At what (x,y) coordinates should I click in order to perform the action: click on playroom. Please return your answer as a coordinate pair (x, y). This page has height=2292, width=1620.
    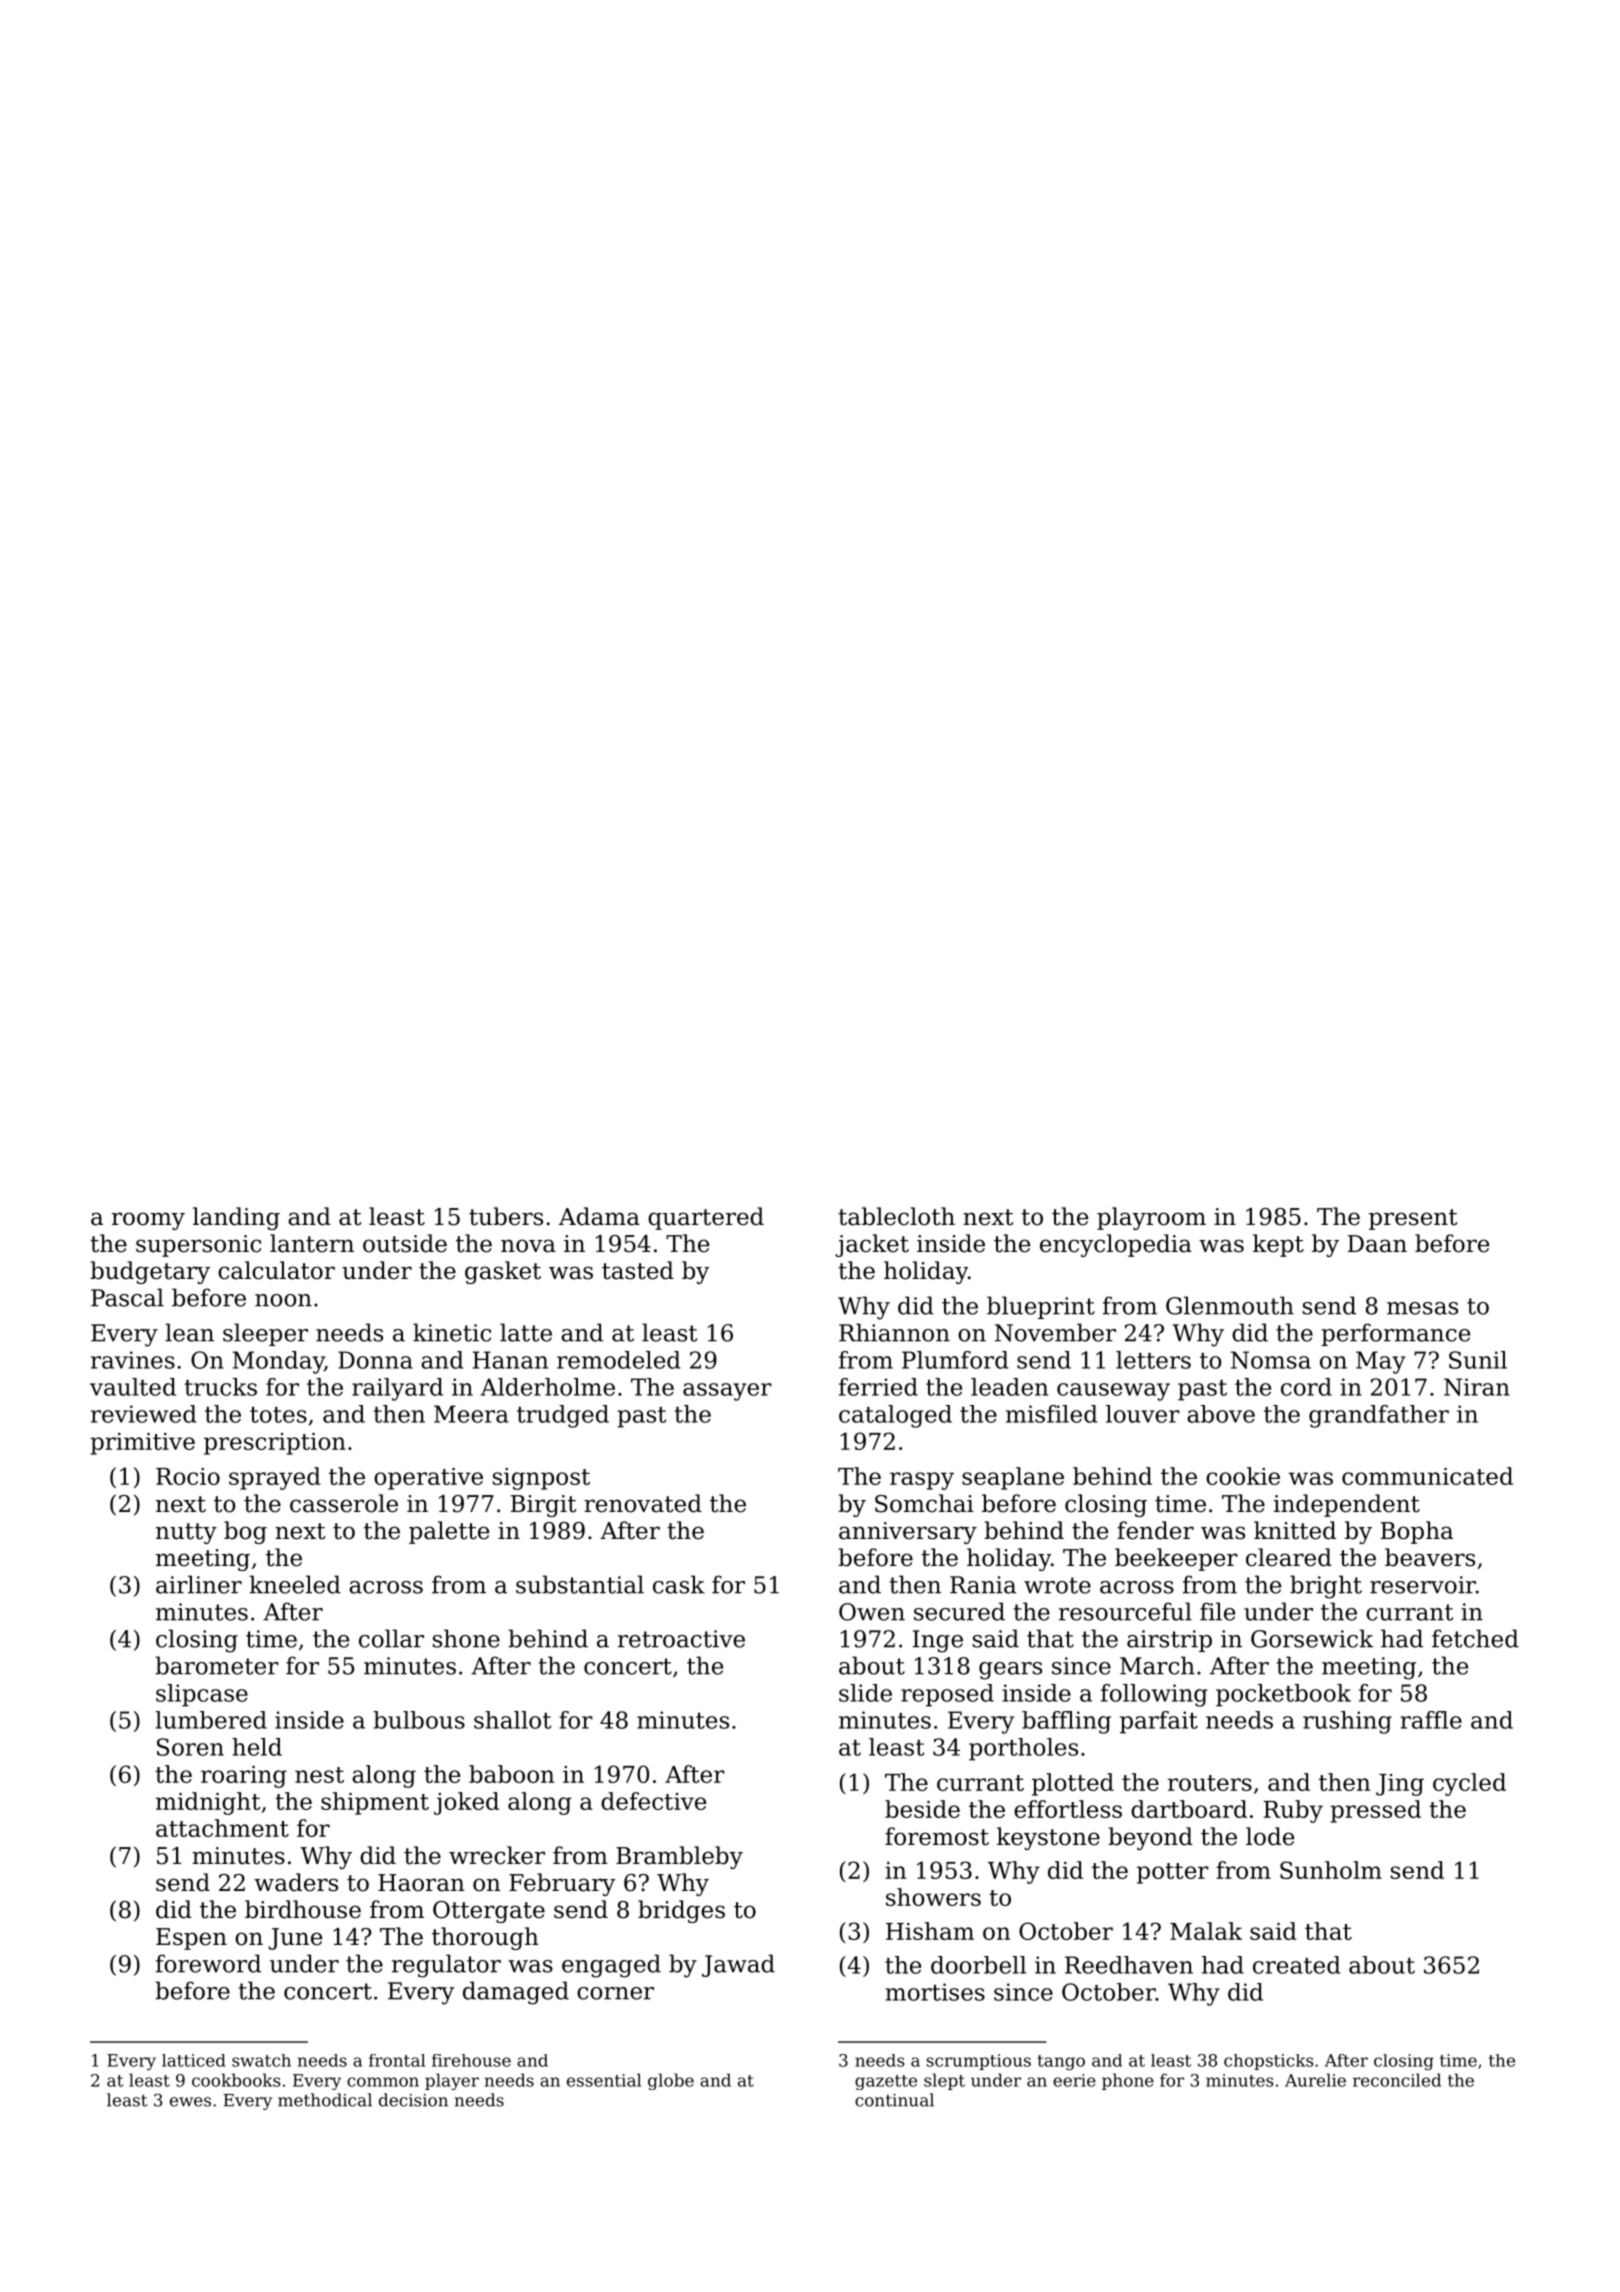
    Looking at the image, I should click on (1151, 1218).
